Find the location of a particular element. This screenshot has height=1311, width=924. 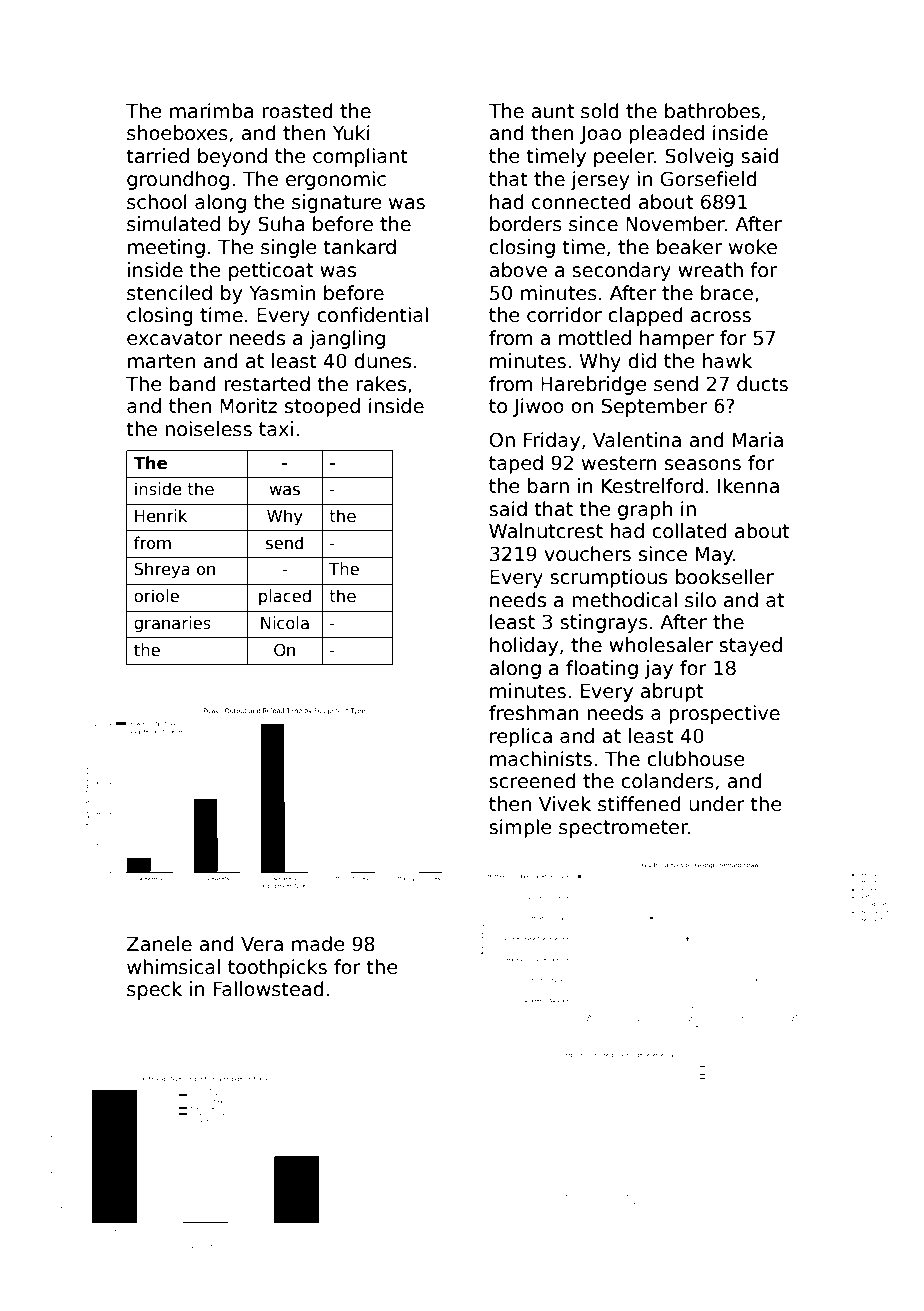

woke is located at coordinates (753, 247).
